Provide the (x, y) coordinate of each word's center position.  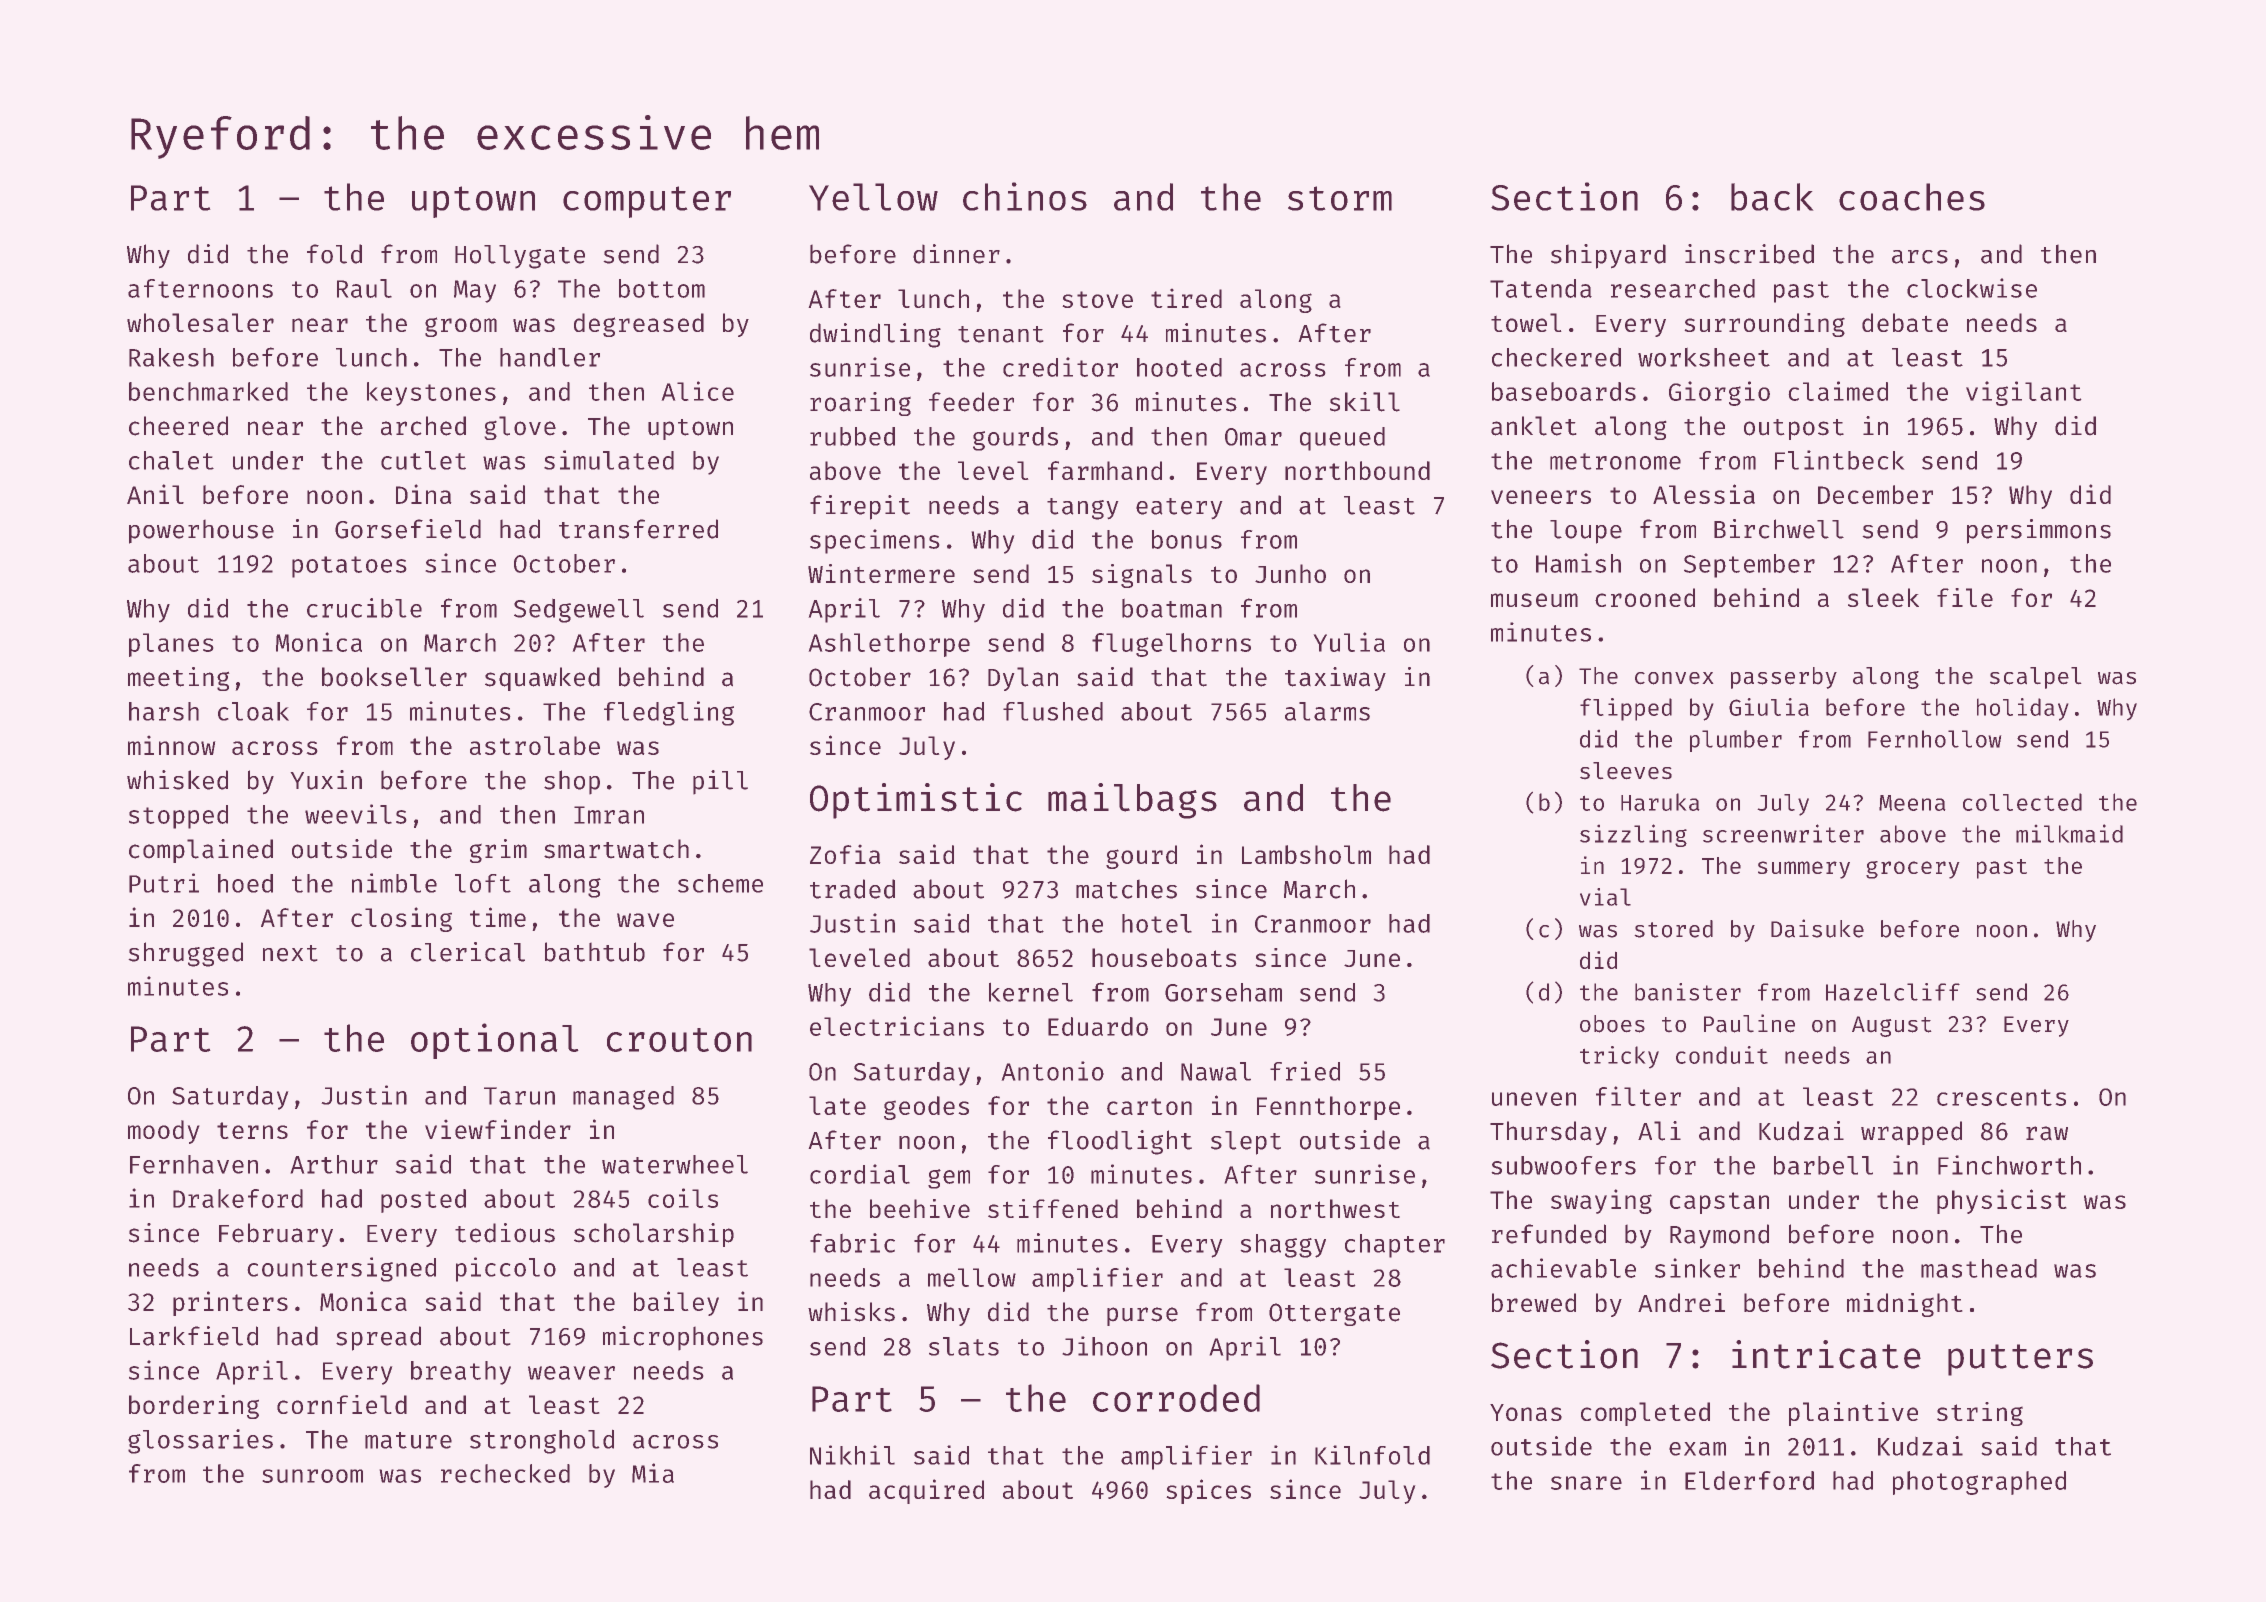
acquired (926, 1491)
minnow (171, 745)
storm (1340, 198)
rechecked (505, 1473)
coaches (1912, 197)
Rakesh (171, 357)
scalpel (2035, 678)
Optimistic (916, 801)
